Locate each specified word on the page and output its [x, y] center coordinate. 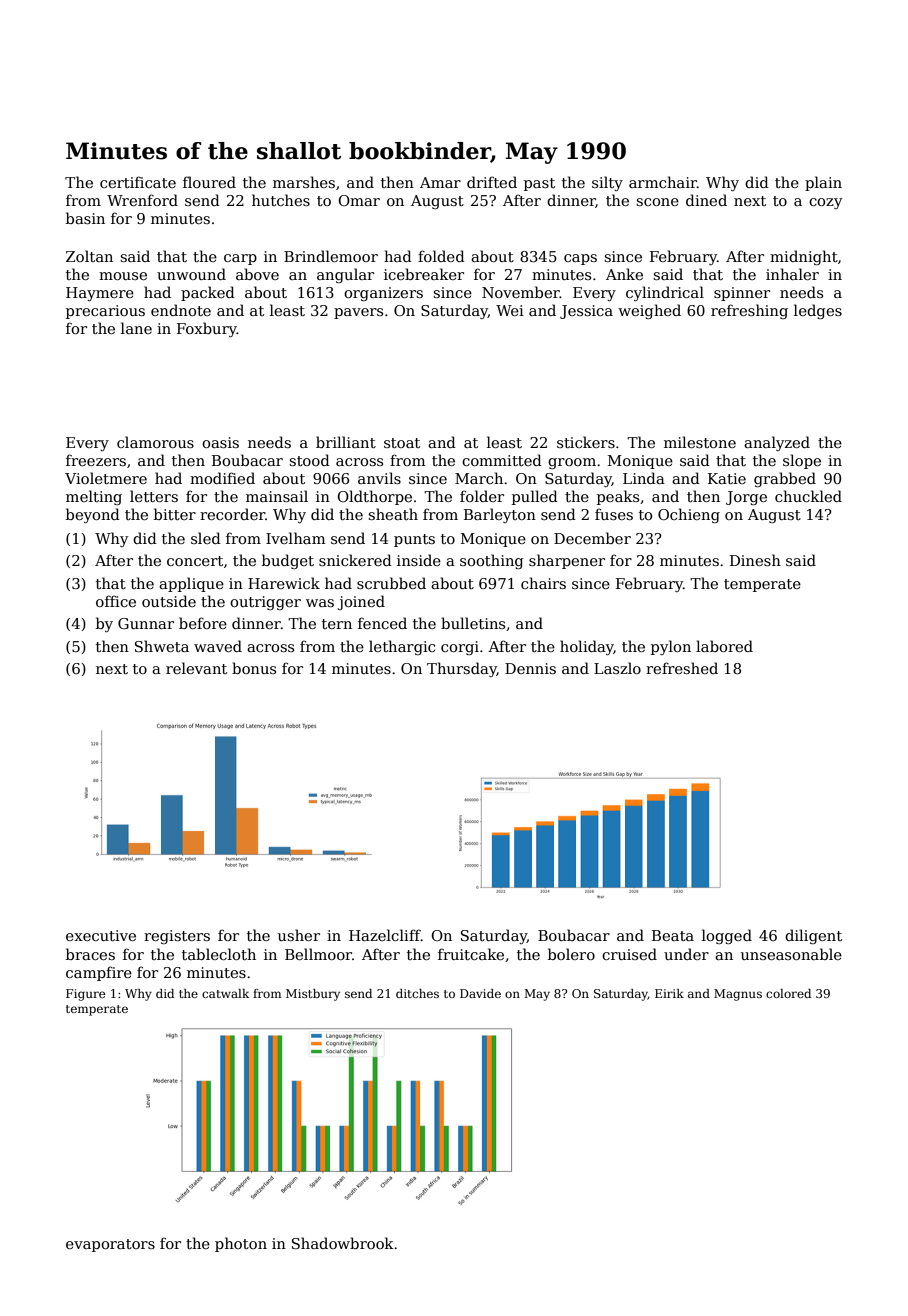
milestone [700, 442]
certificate [138, 182]
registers [177, 937]
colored [788, 993]
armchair [663, 182]
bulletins [473, 623]
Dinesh [755, 560]
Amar [440, 182]
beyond [93, 515]
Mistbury [313, 995]
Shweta [162, 646]
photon [241, 1244]
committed [502, 460]
